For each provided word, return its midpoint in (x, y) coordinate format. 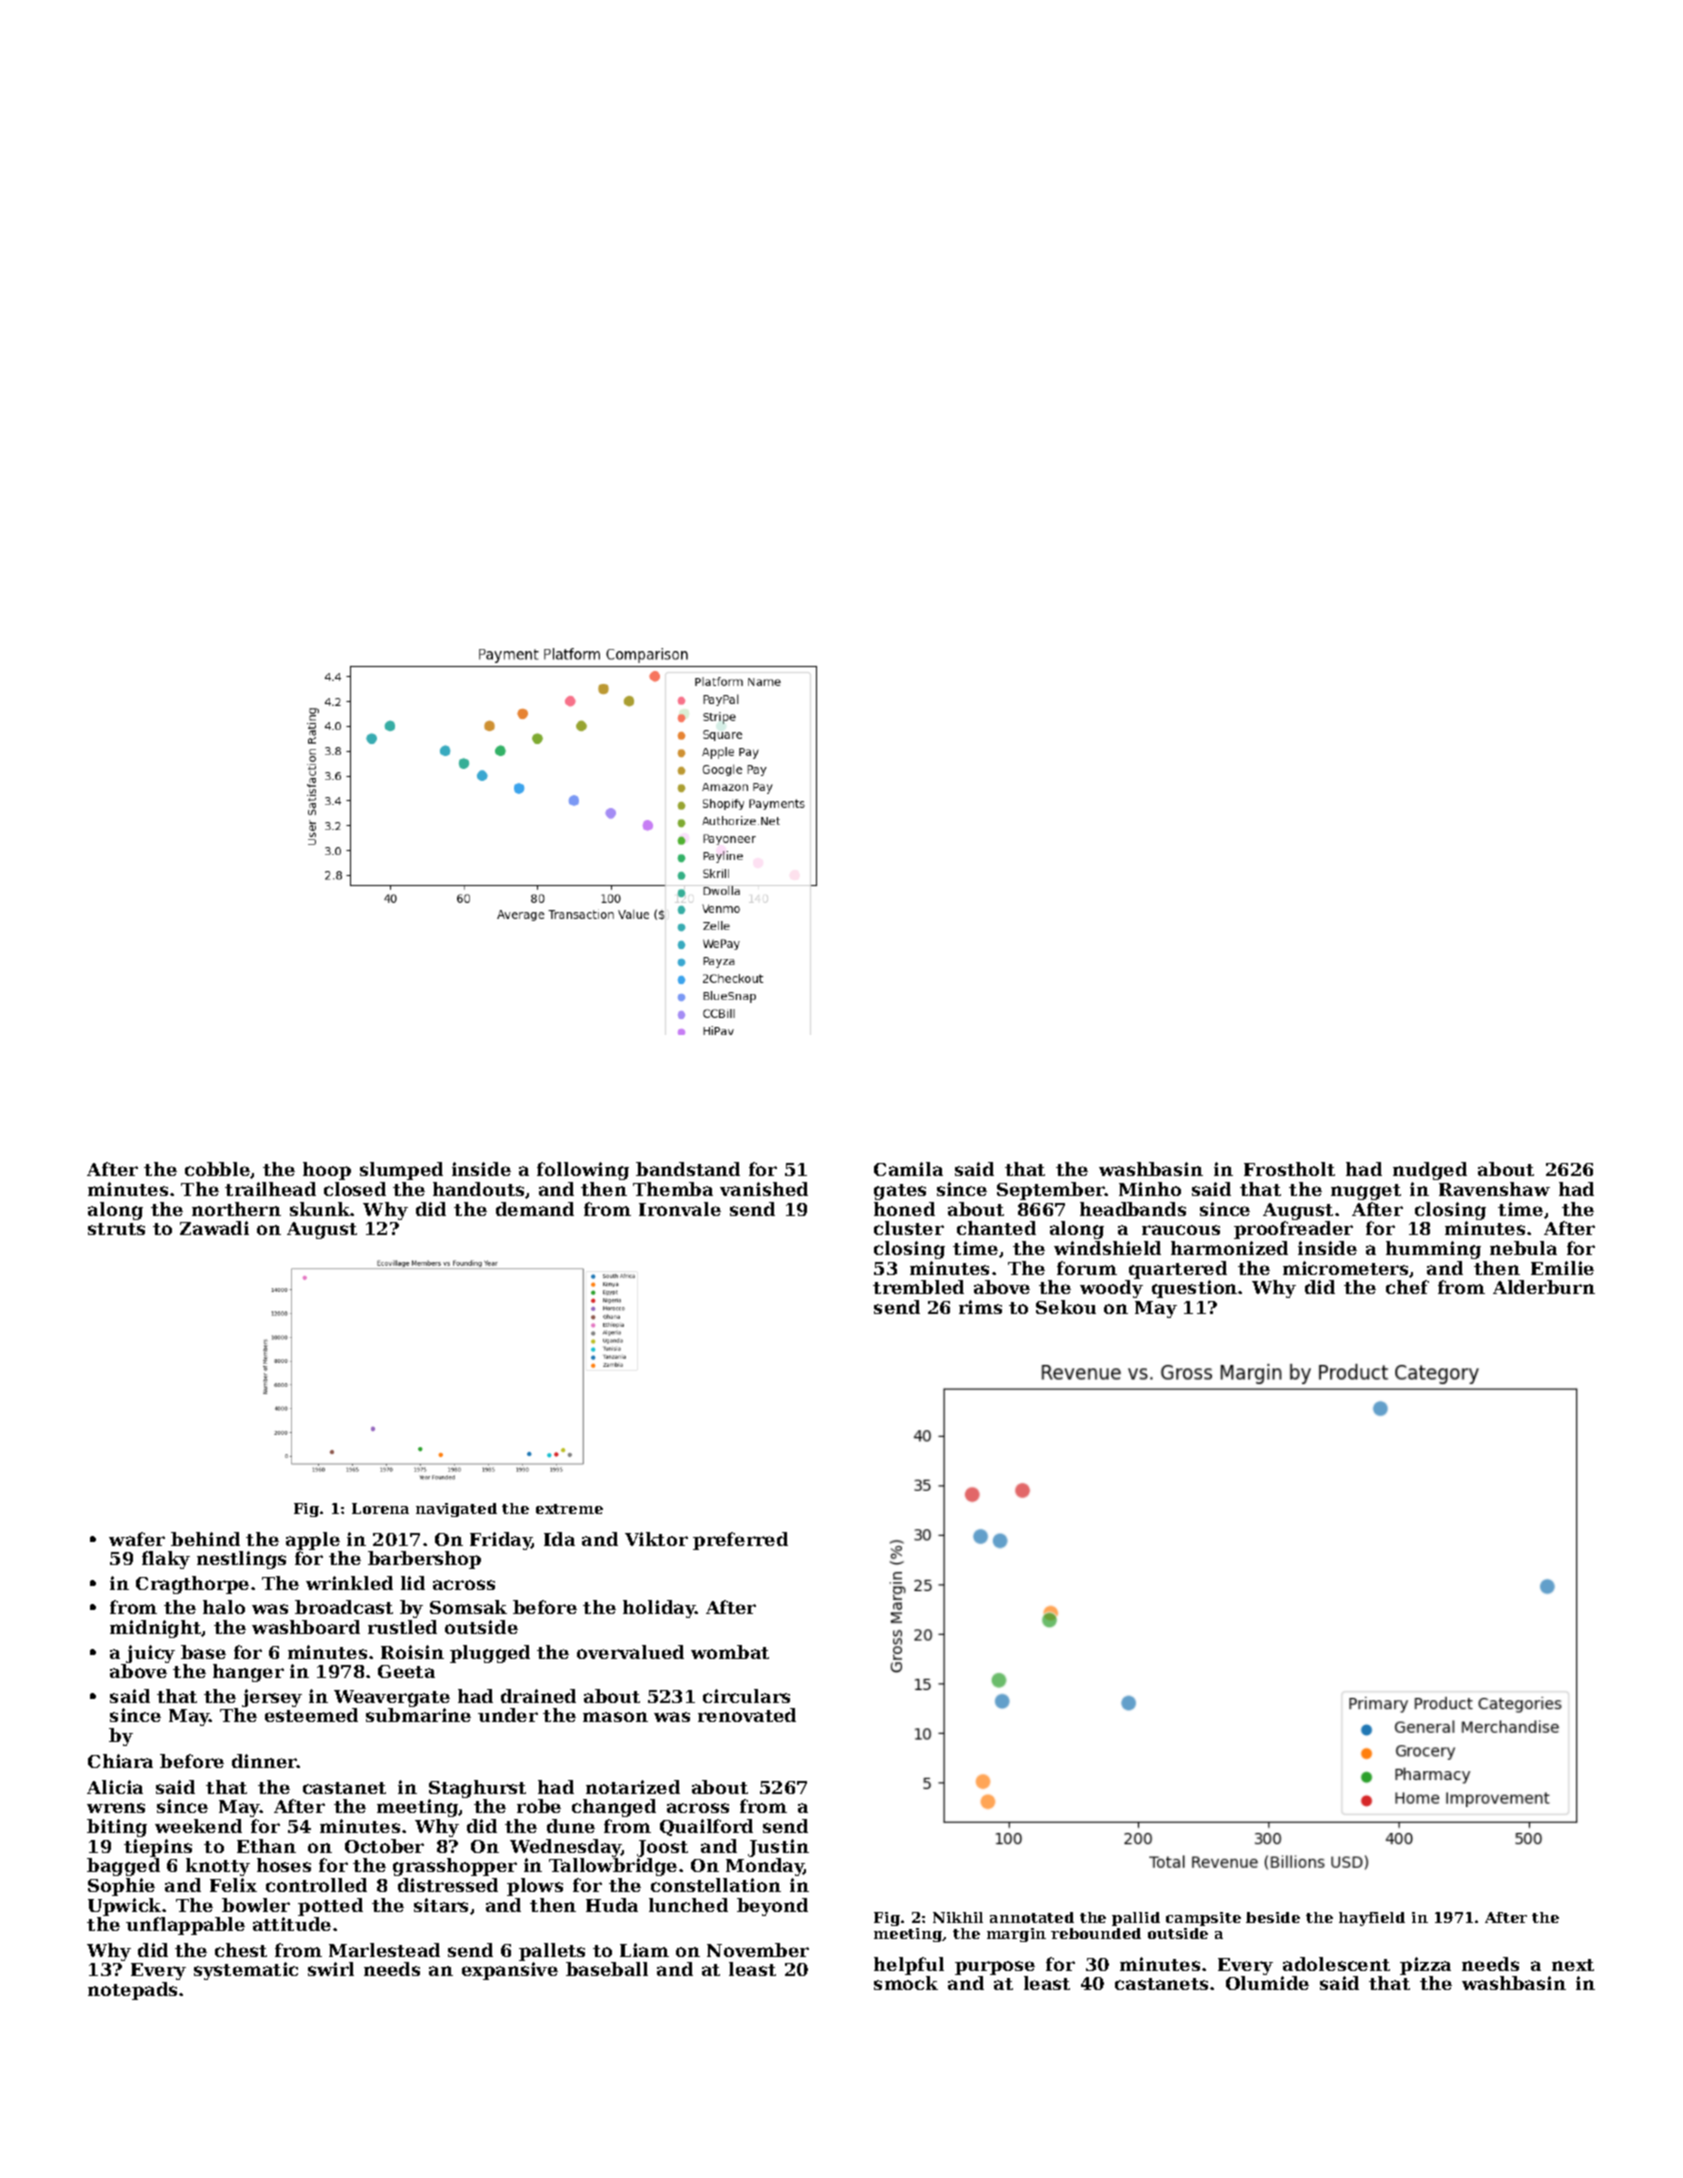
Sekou (1066, 1307)
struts (116, 1229)
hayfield (1372, 1919)
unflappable (185, 1926)
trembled (918, 1287)
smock (906, 1983)
